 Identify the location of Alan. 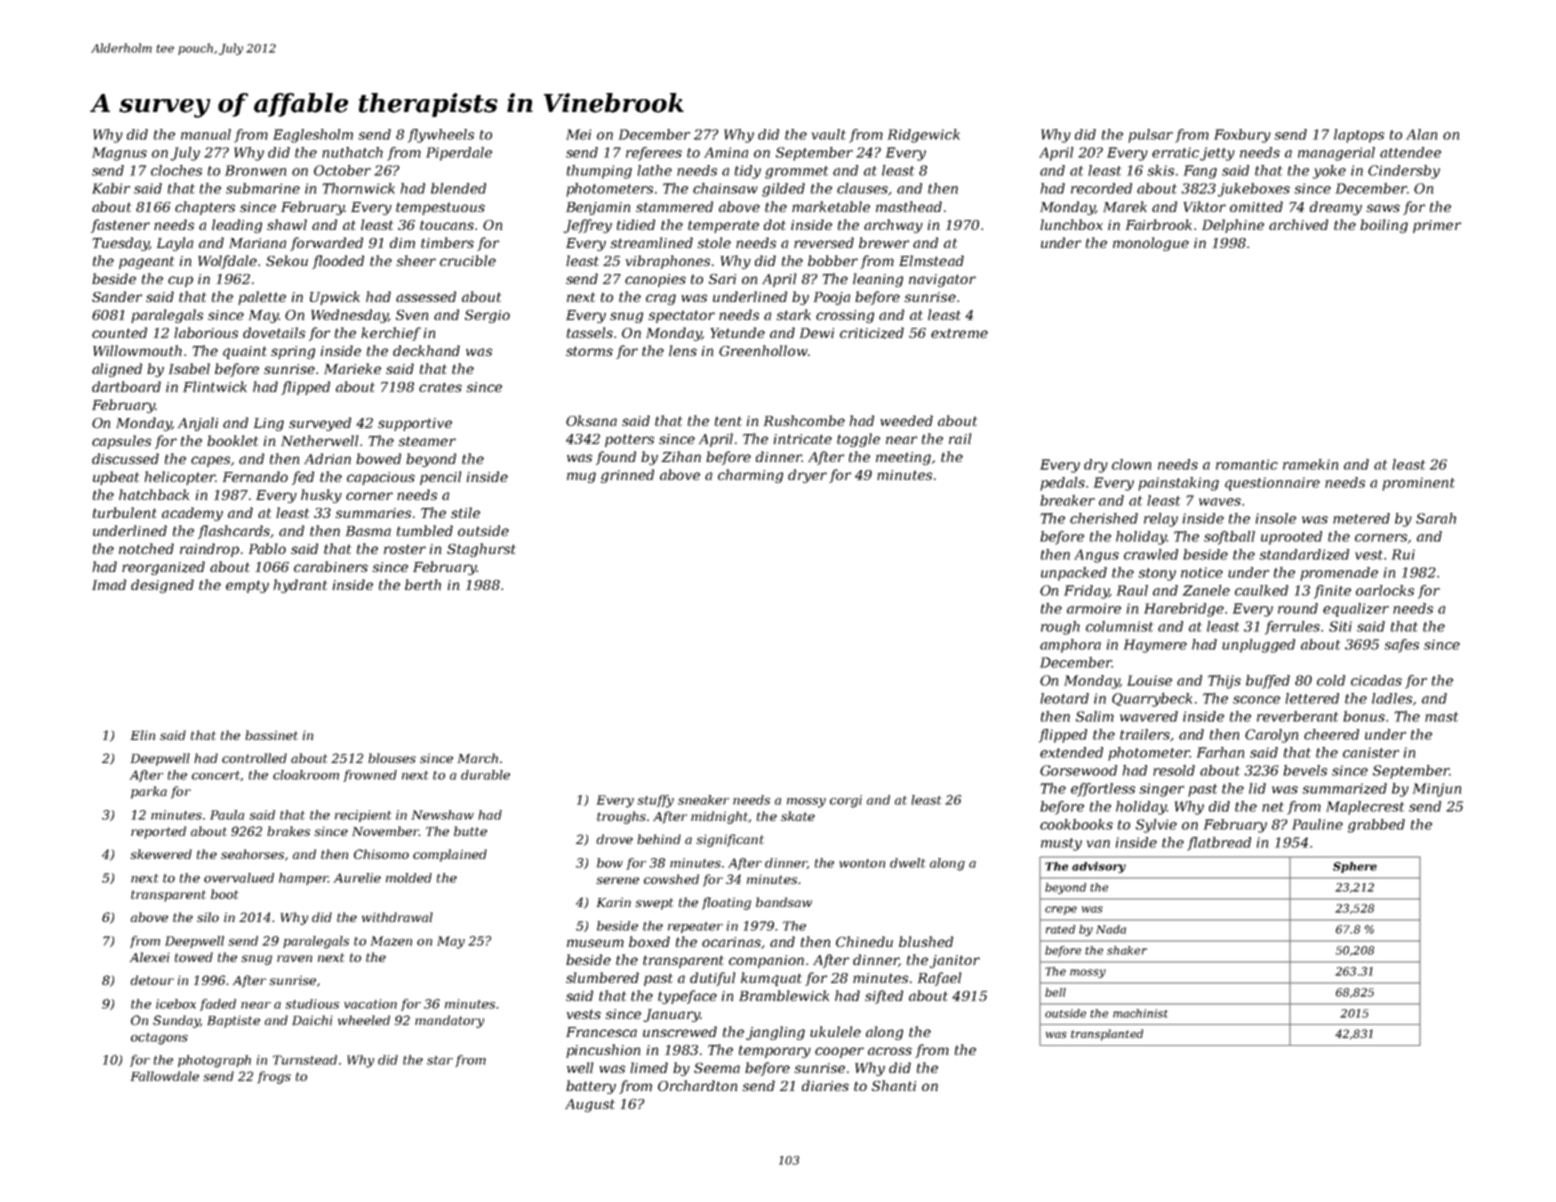
(1421, 134).
